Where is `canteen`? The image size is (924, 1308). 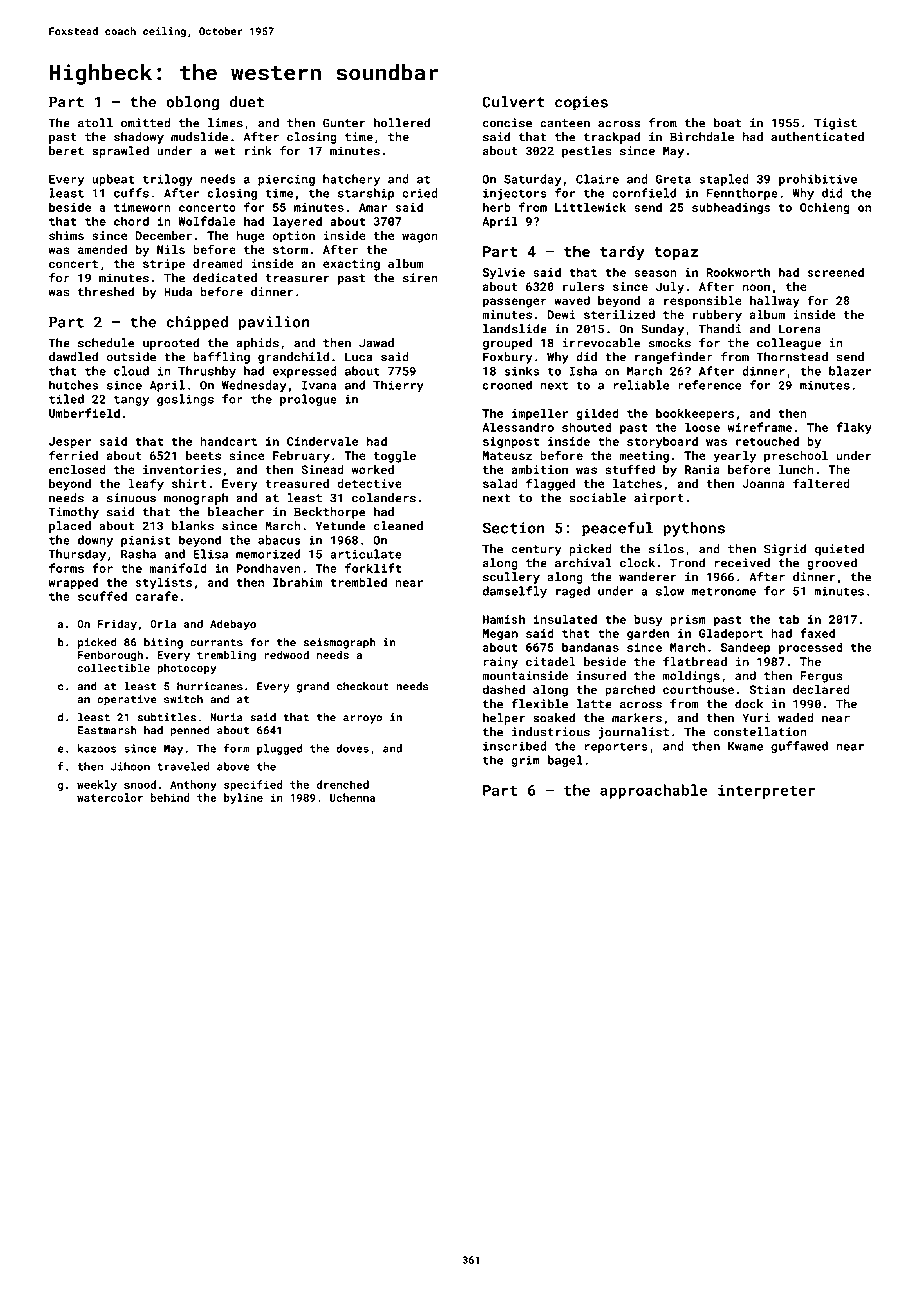 canteen is located at coordinates (565, 123).
